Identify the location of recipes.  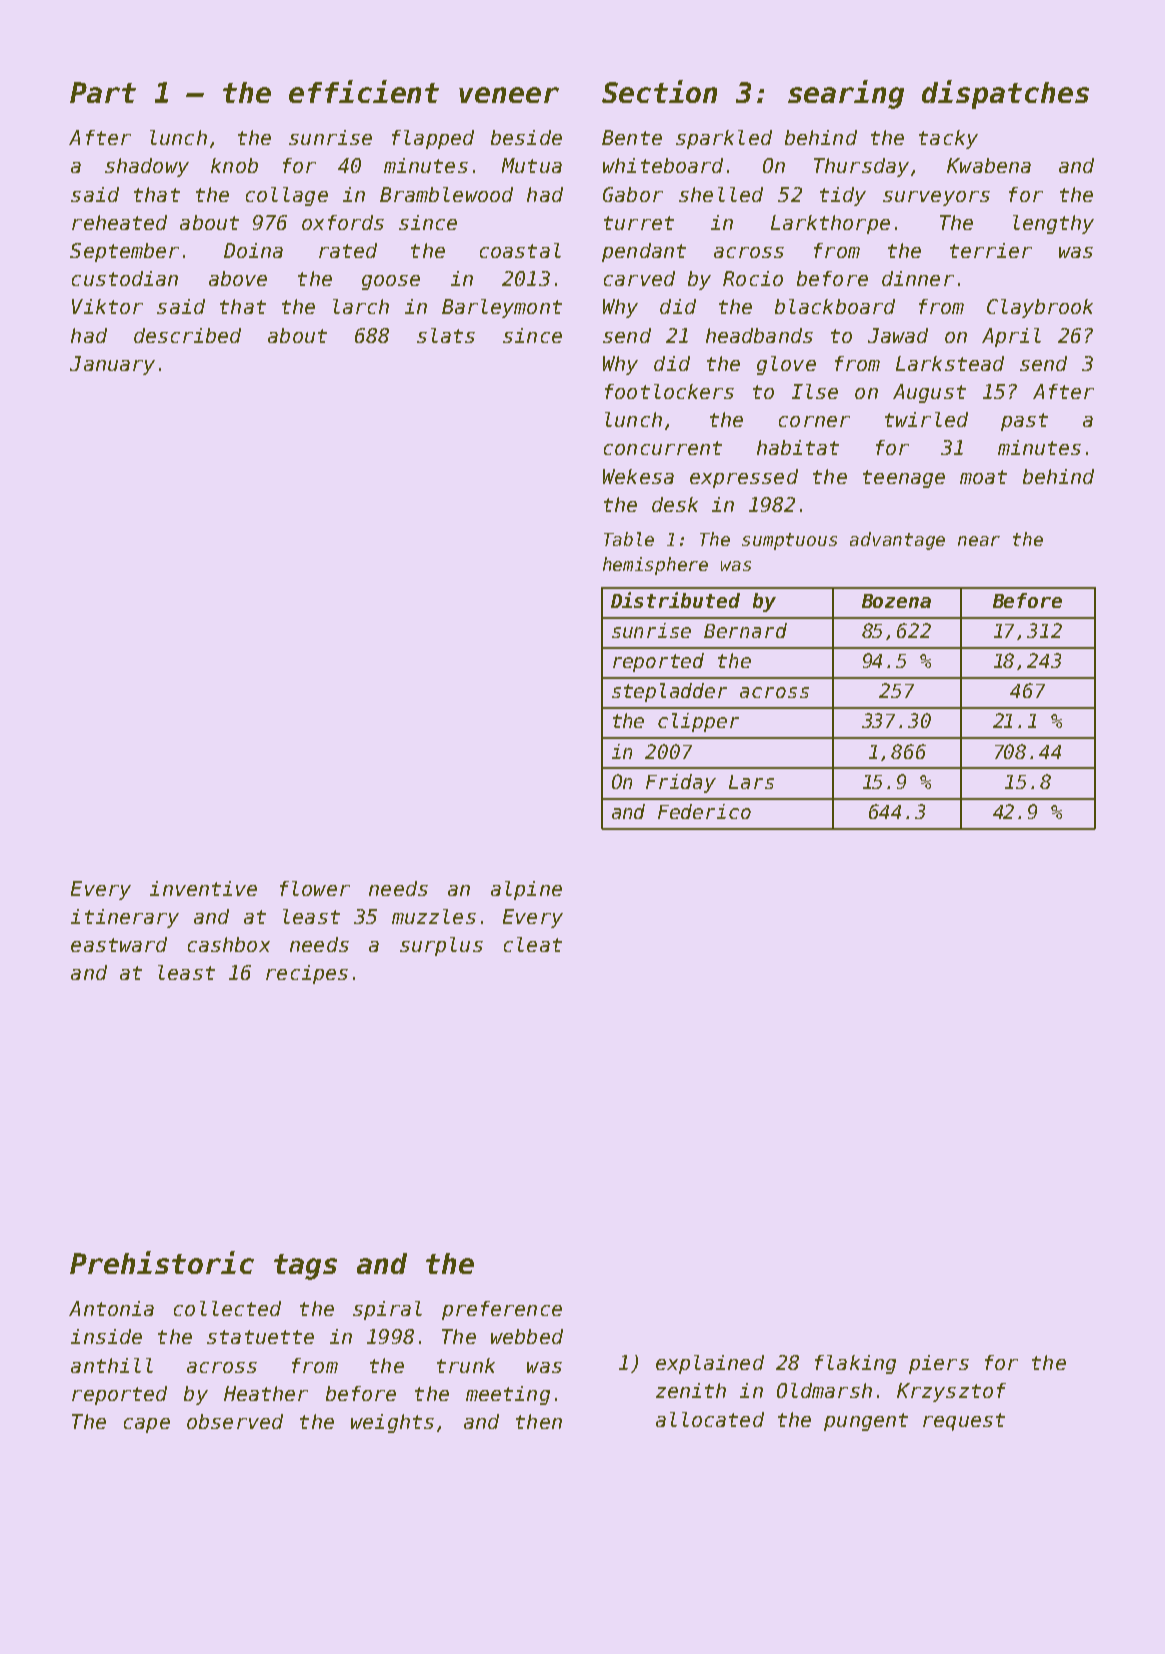
(307, 974).
